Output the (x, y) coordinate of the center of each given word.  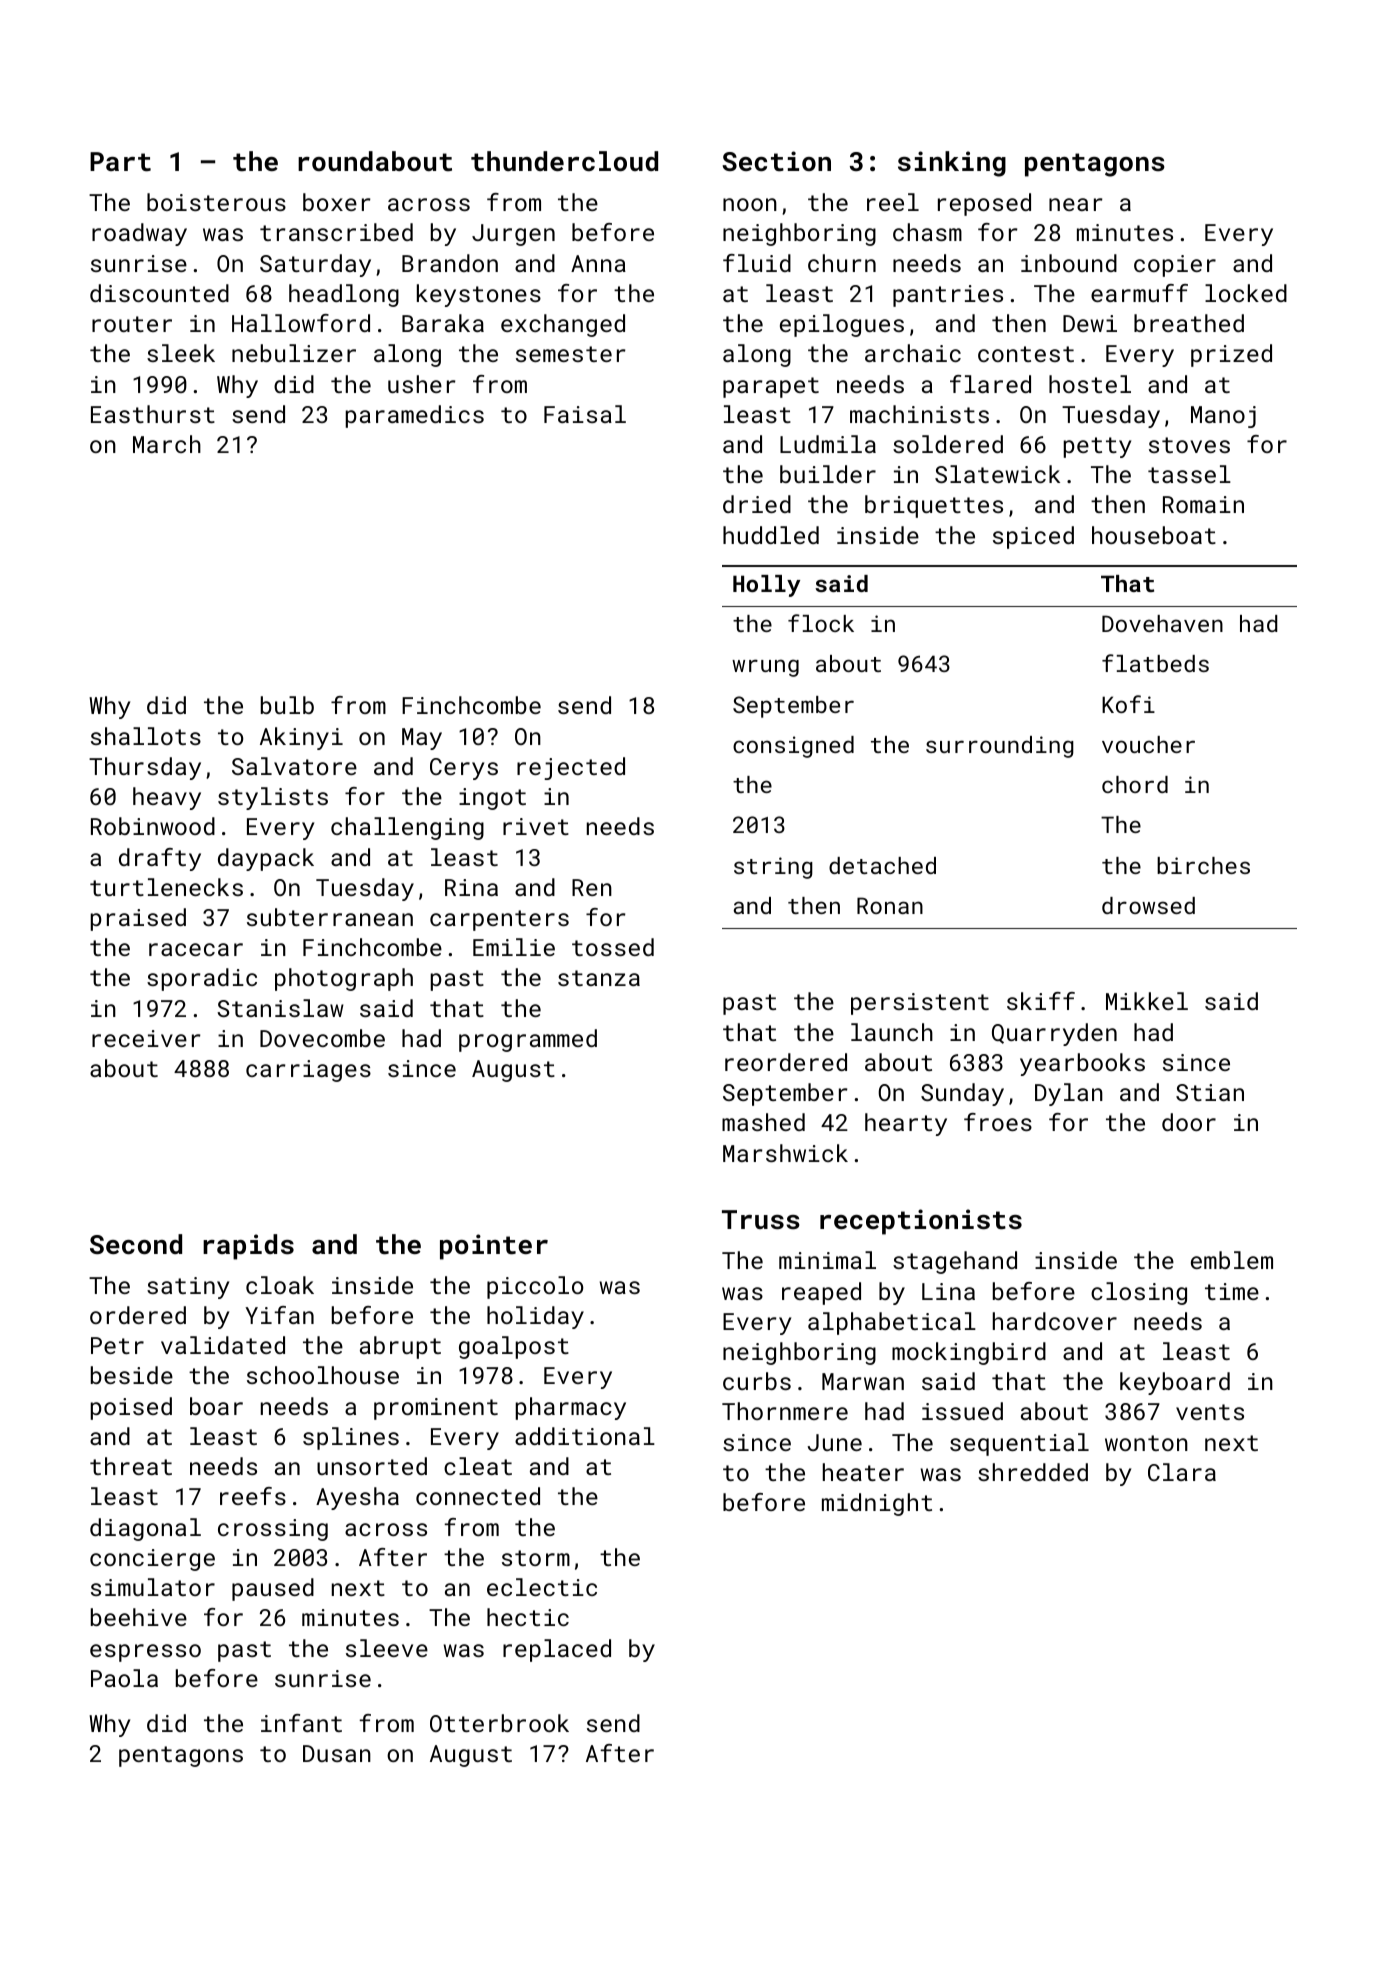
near (1075, 204)
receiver (146, 1038)
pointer (494, 1247)
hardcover (1055, 1321)
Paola (124, 1678)
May (422, 739)
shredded (1033, 1472)
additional (585, 1436)
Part (120, 162)
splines (351, 1438)
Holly (766, 586)
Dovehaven (1162, 623)
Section (776, 161)
